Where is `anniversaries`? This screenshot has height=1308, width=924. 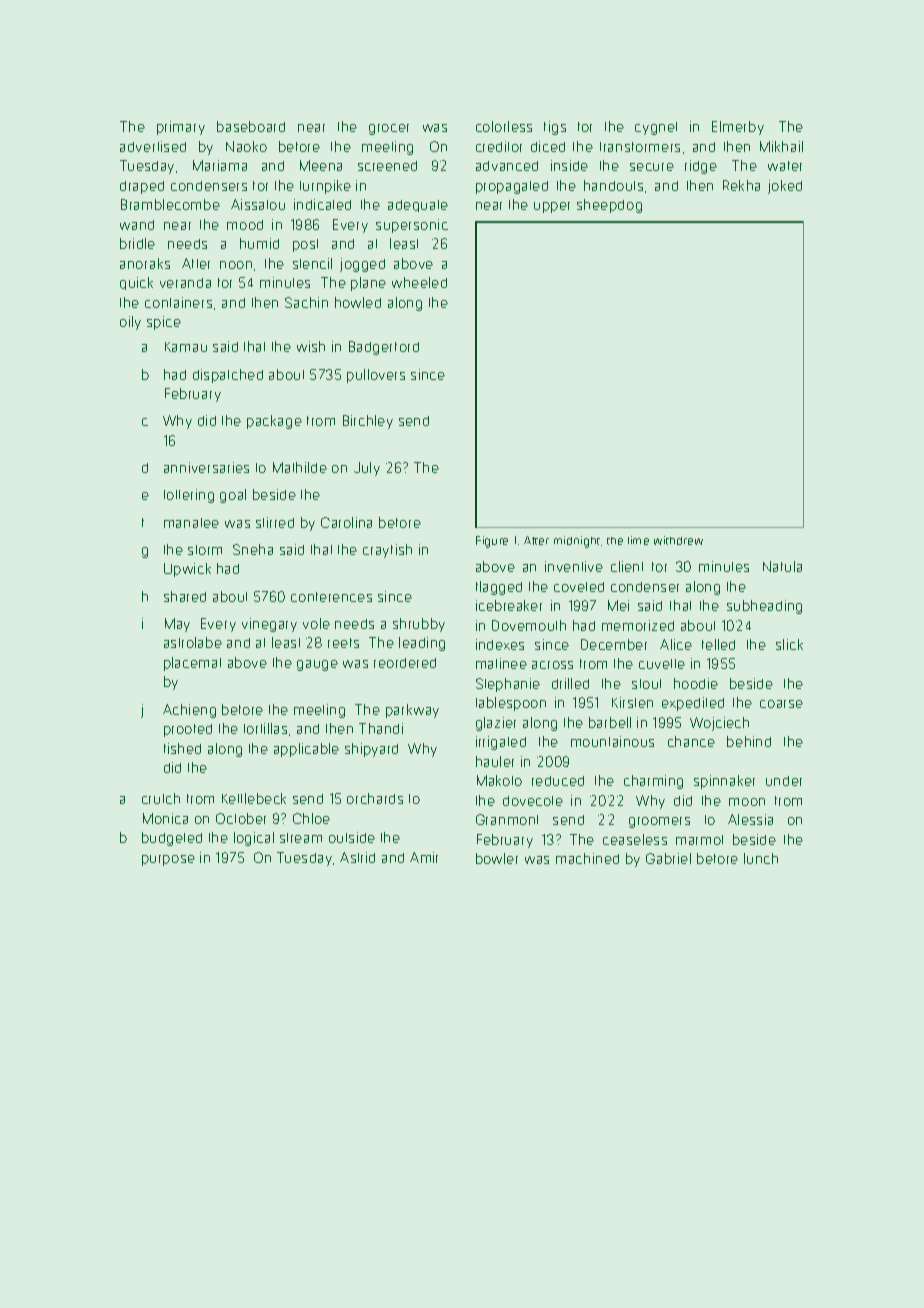
anniversaries is located at coordinates (206, 467).
